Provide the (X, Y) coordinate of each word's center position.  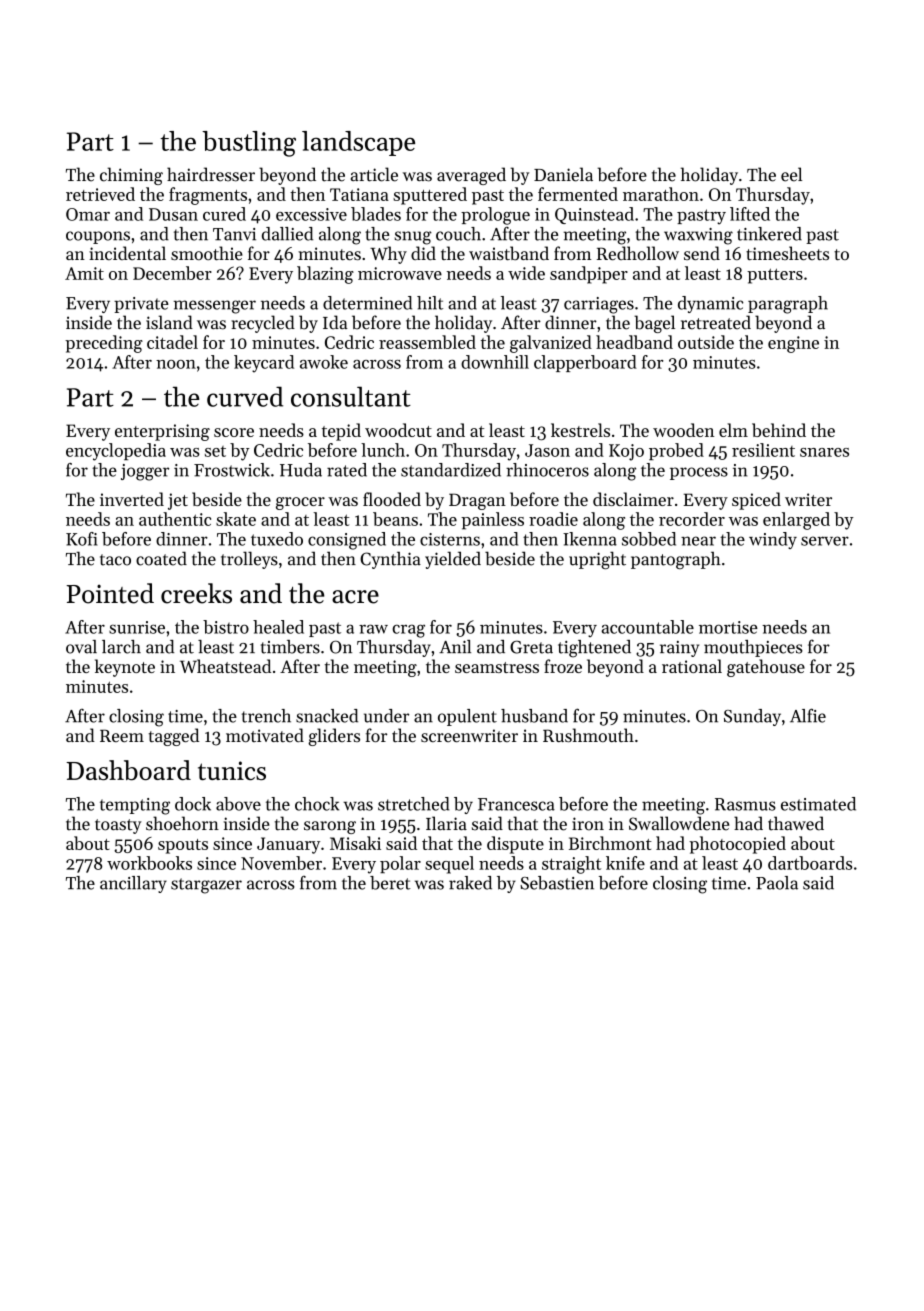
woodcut (398, 430)
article (374, 174)
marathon (661, 194)
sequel (449, 865)
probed (676, 451)
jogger (145, 472)
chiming (131, 176)
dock (193, 804)
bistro (226, 627)
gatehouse (766, 668)
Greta (531, 647)
